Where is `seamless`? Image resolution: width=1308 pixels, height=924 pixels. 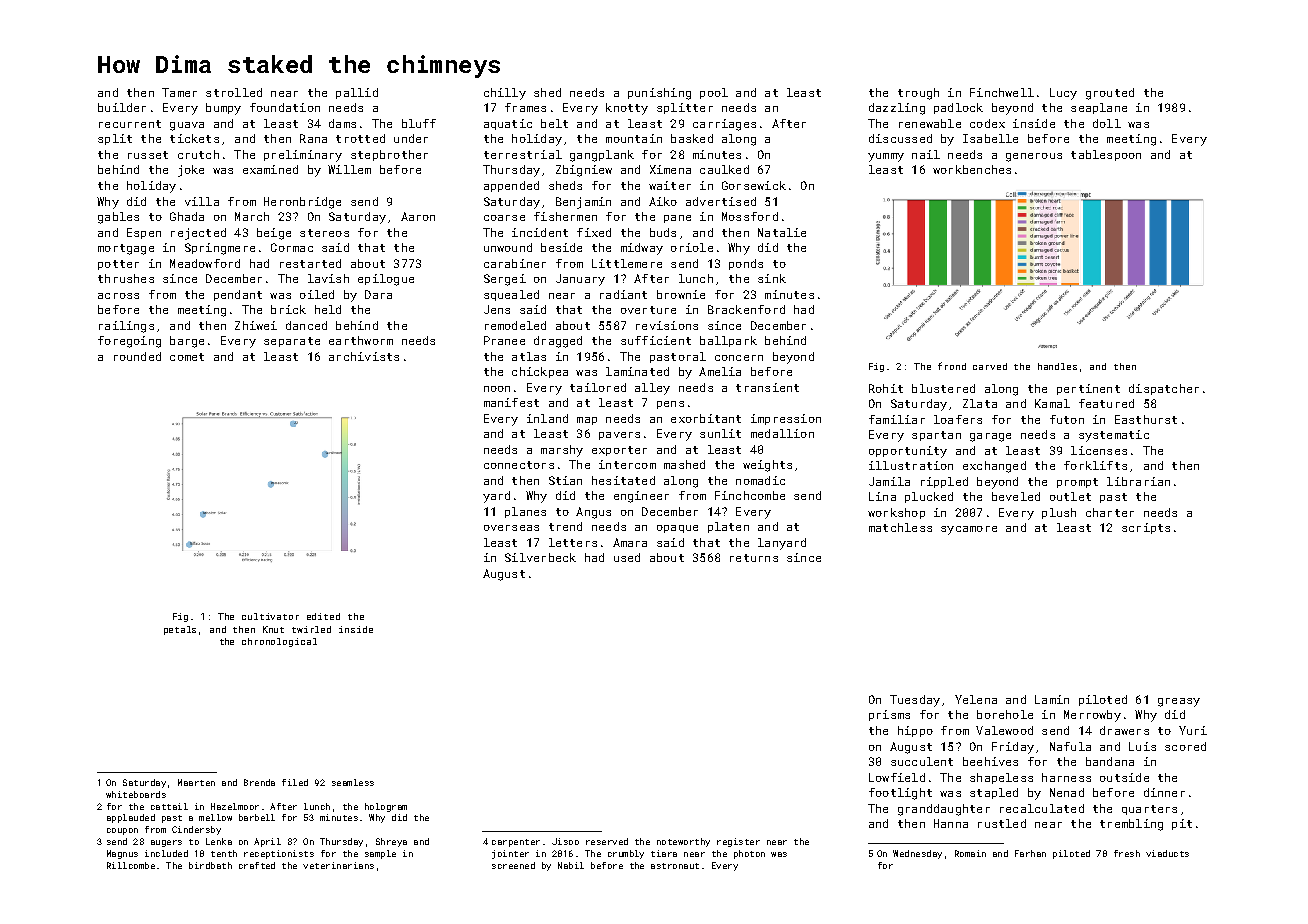
seamless is located at coordinates (353, 782).
